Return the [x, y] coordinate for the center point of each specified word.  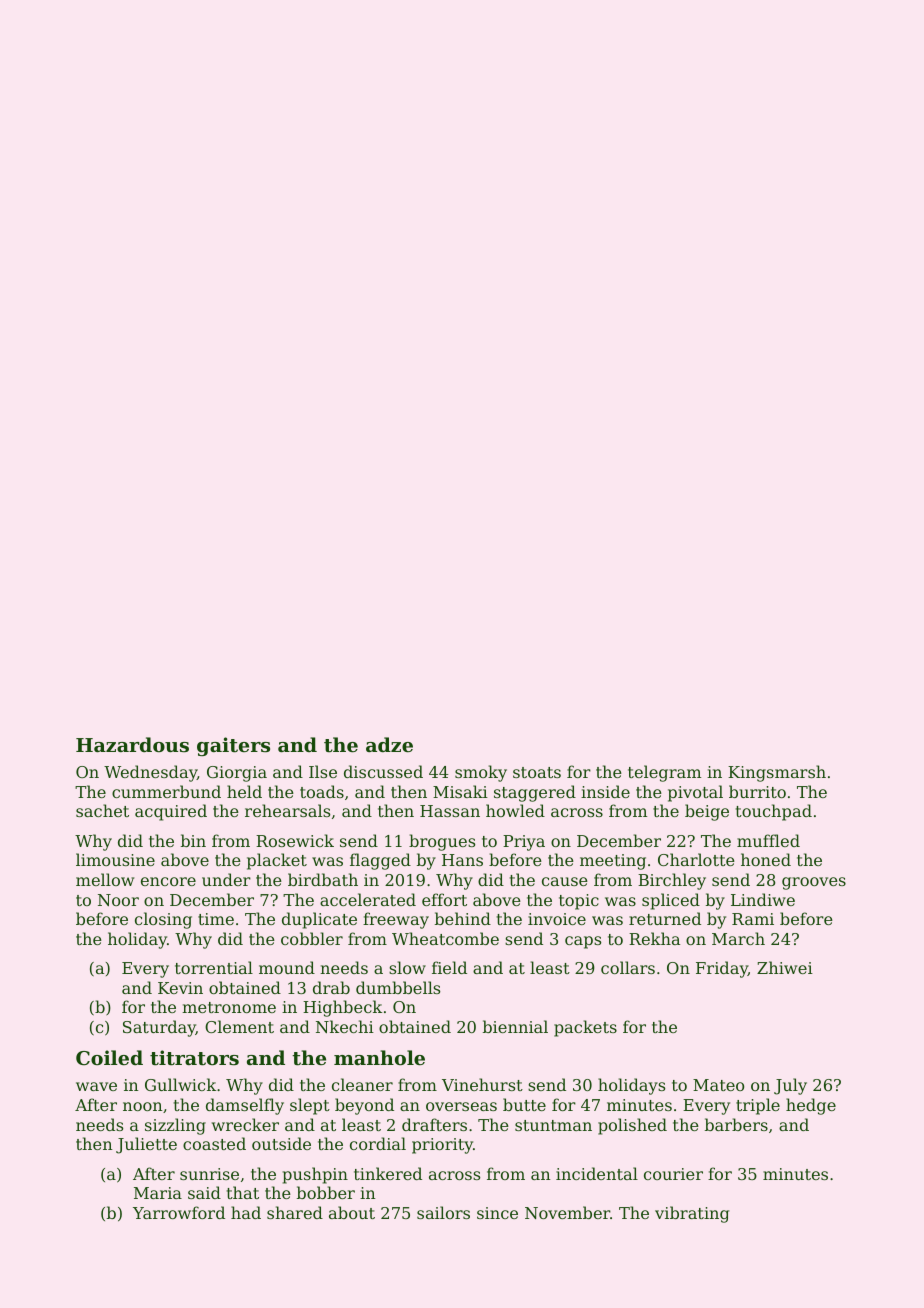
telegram [664, 773]
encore [168, 881]
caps [583, 942]
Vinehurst [482, 1084]
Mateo [718, 1085]
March [738, 938]
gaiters [233, 746]
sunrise [209, 1174]
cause [565, 881]
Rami [753, 919]
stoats [537, 772]
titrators [194, 1058]
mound [287, 967]
